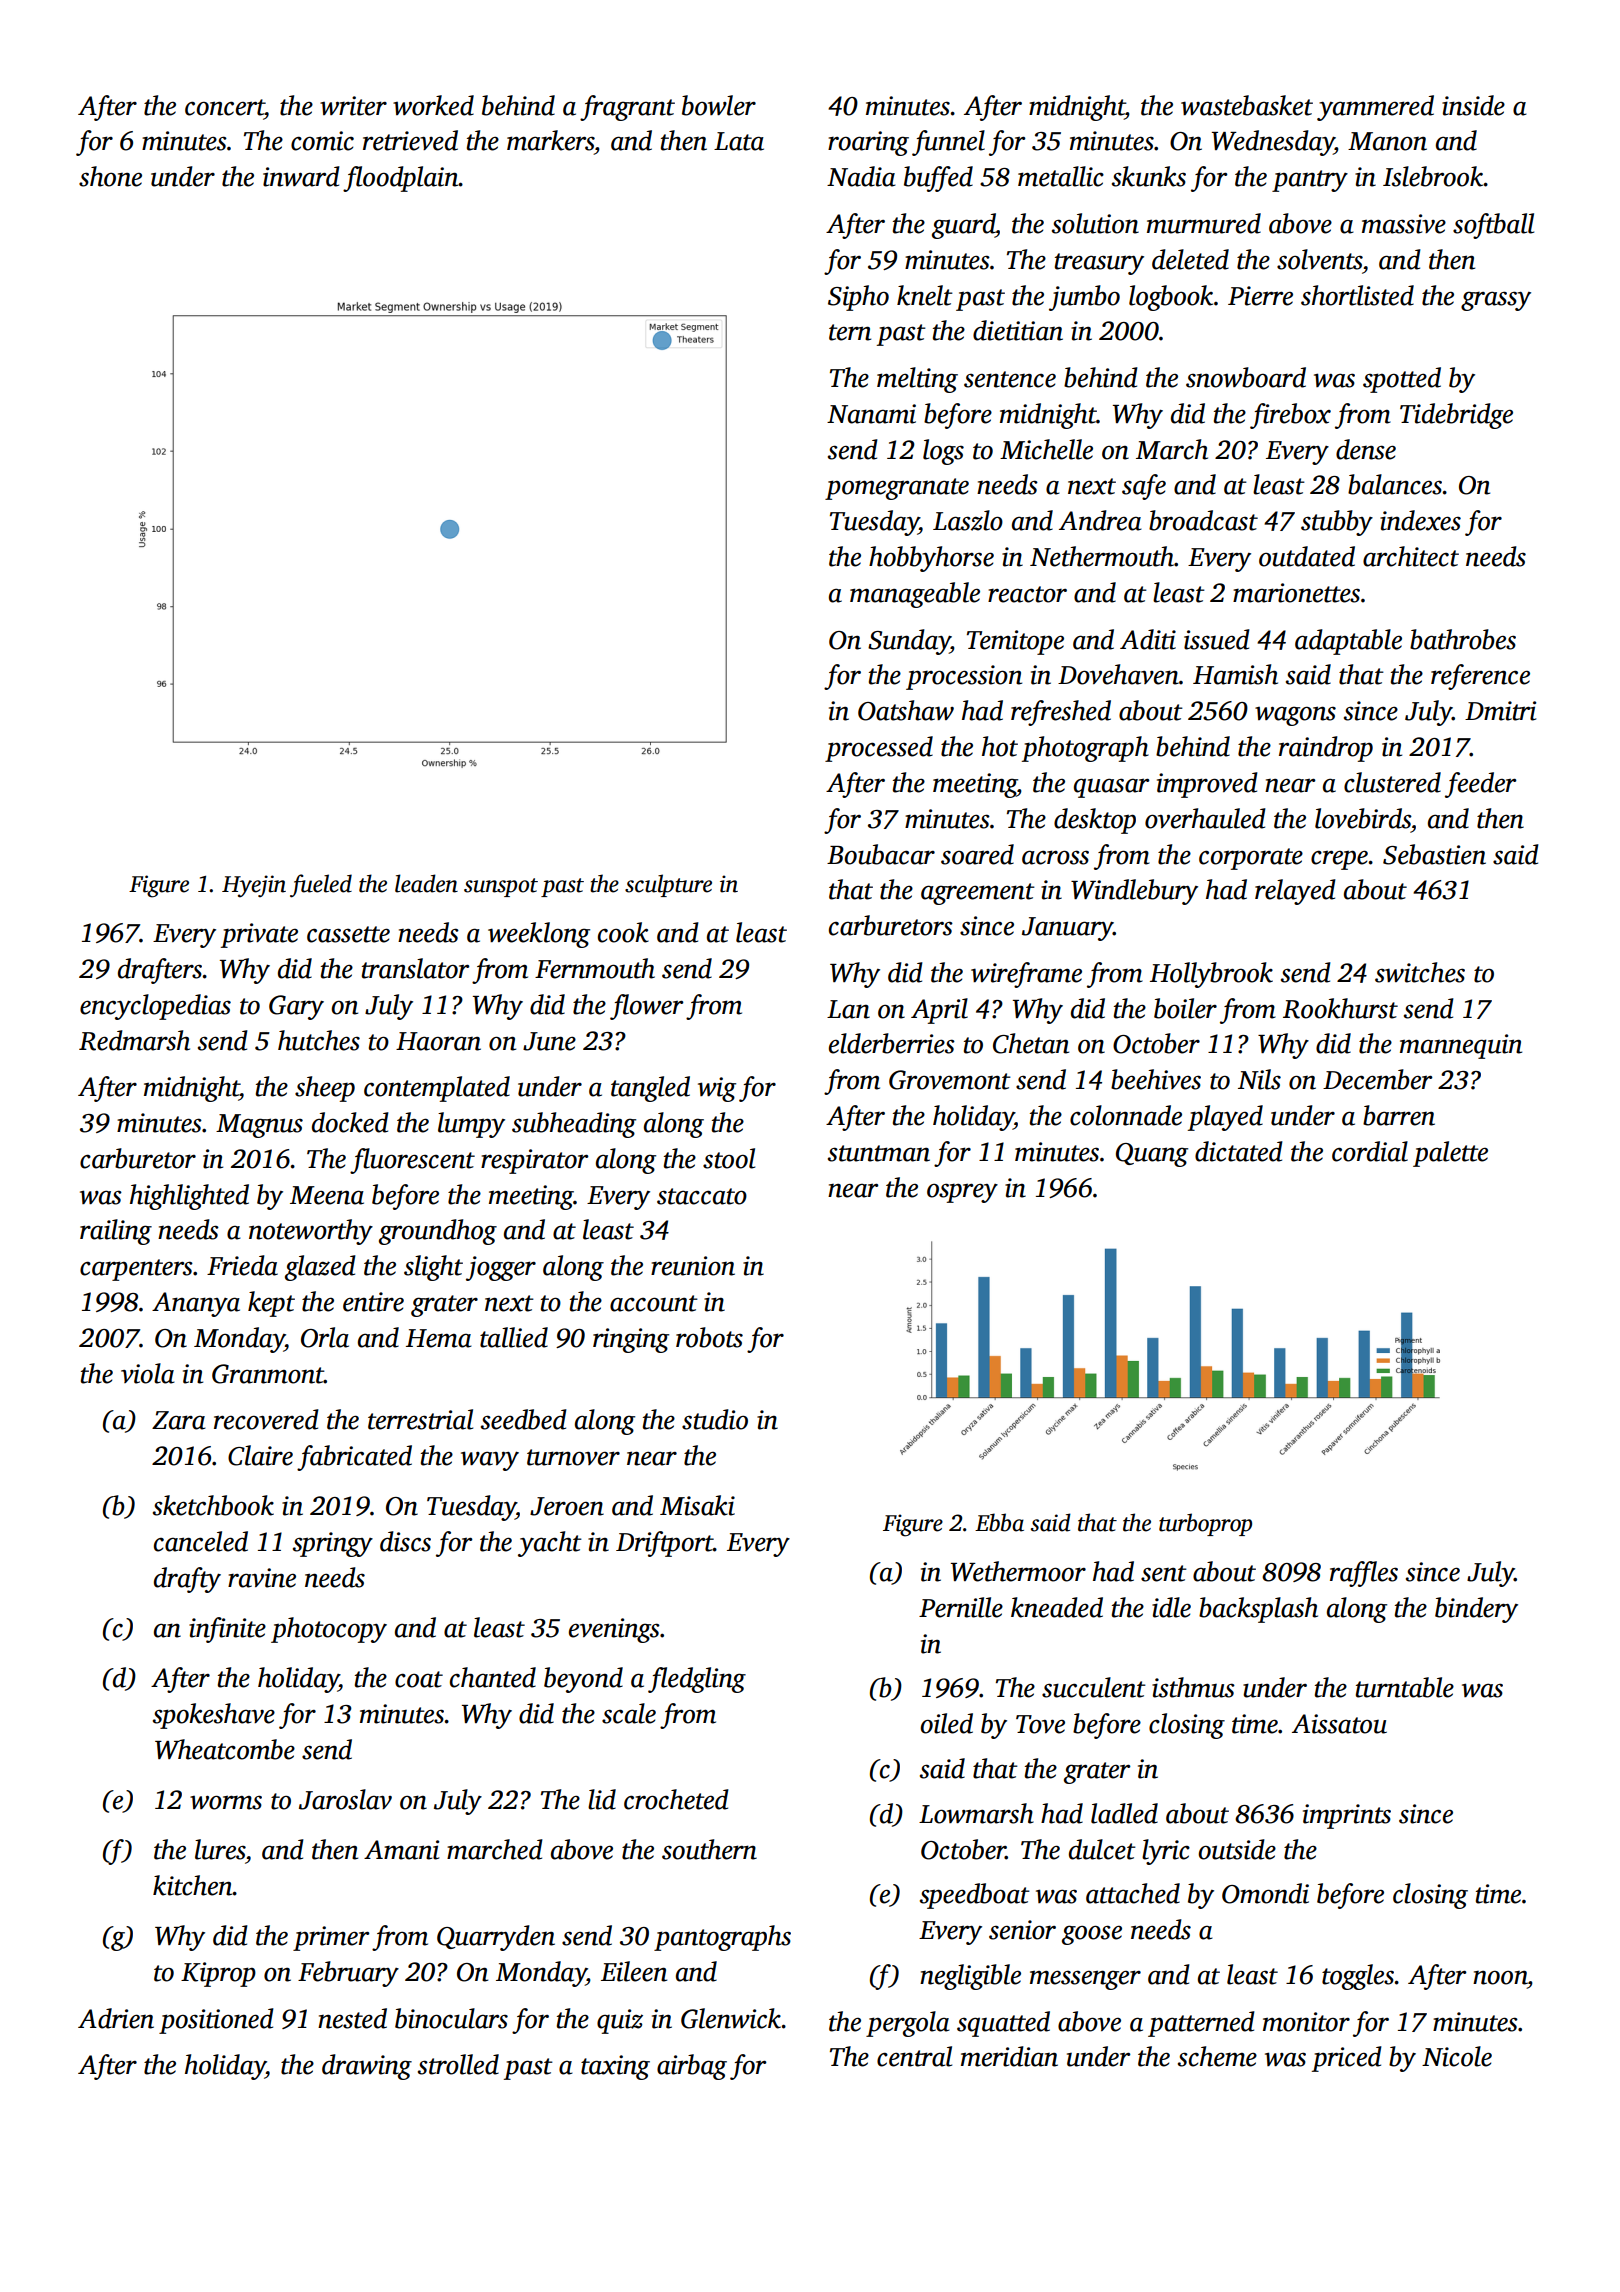 Image resolution: width=1620 pixels, height=2292 pixels. What do you see at coordinates (1364, 1574) in the page?
I see `raffles` at bounding box center [1364, 1574].
